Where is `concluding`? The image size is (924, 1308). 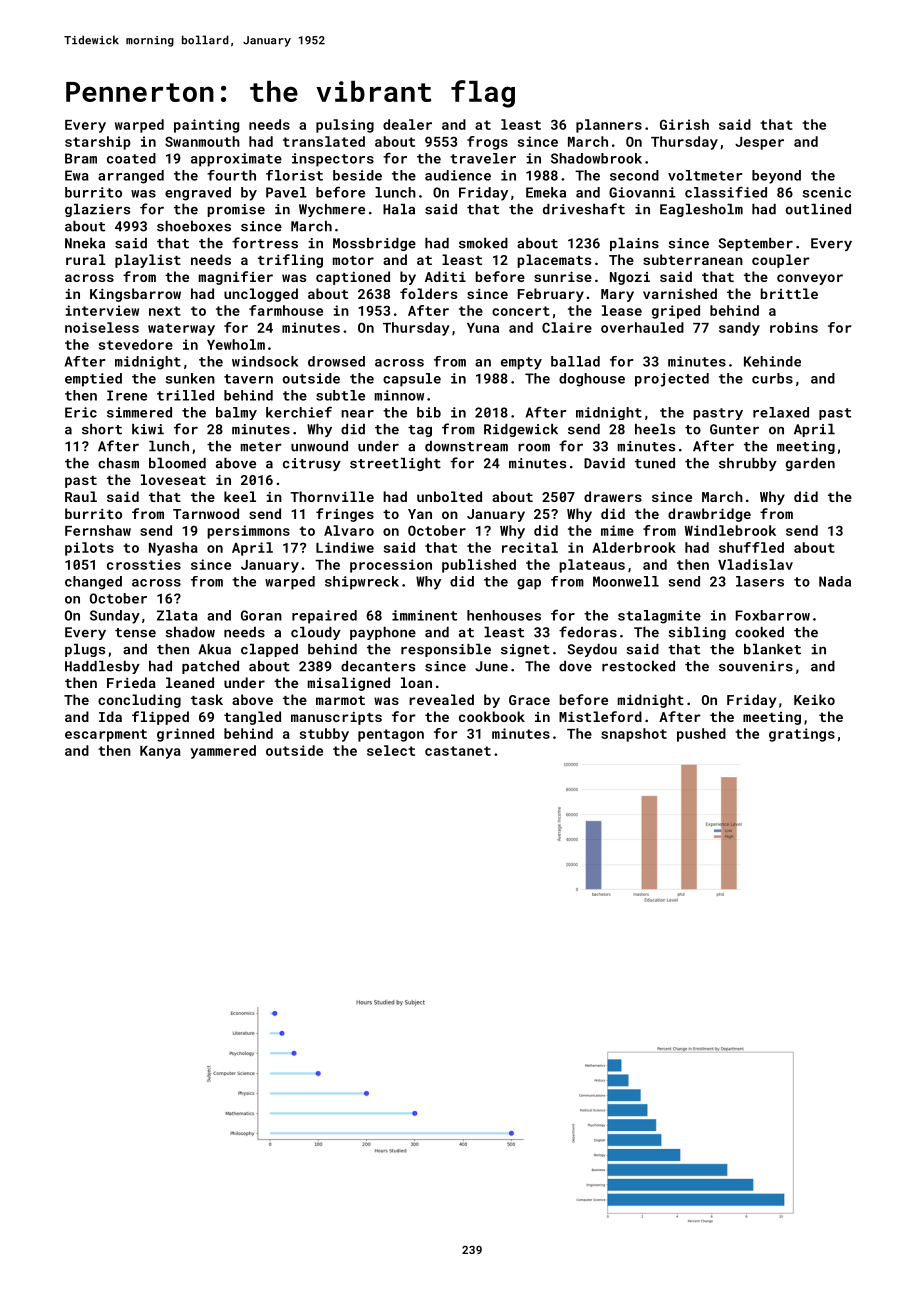
concluding is located at coordinates (139, 701).
